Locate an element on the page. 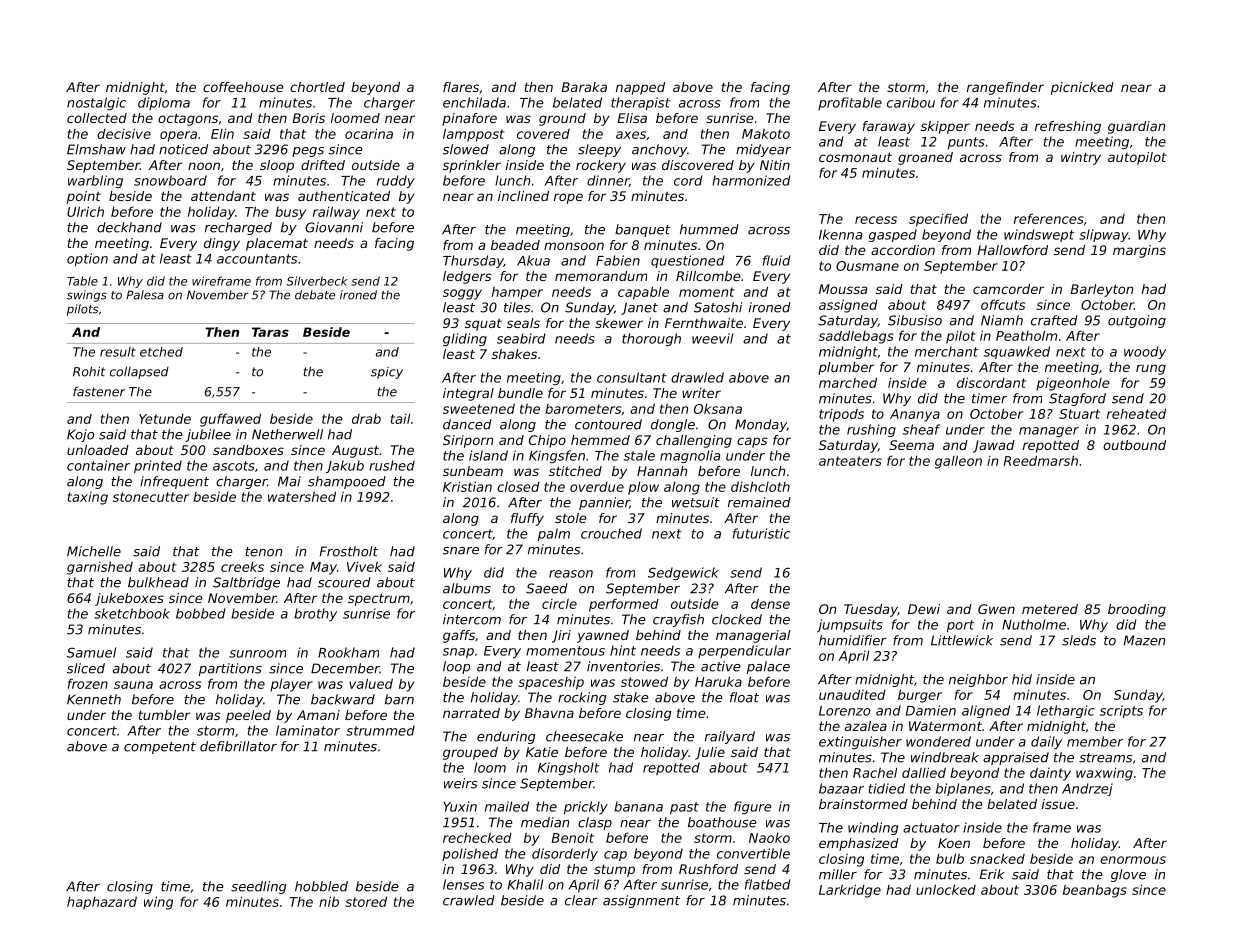  coffeehouse is located at coordinates (243, 87).
